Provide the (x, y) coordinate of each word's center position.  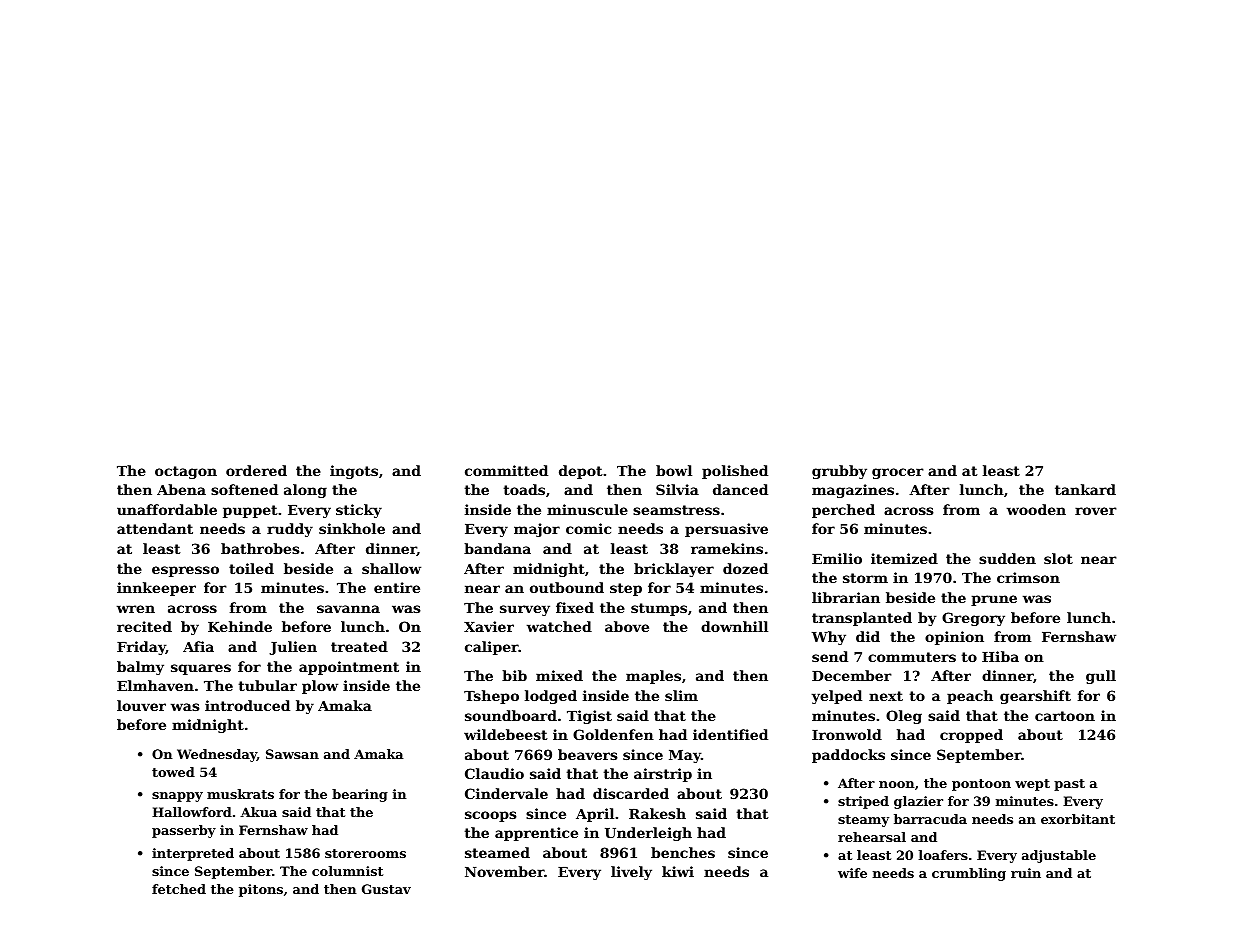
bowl (674, 470)
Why (829, 638)
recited (144, 626)
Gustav (386, 889)
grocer (898, 473)
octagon (186, 472)
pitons (261, 890)
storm (865, 578)
